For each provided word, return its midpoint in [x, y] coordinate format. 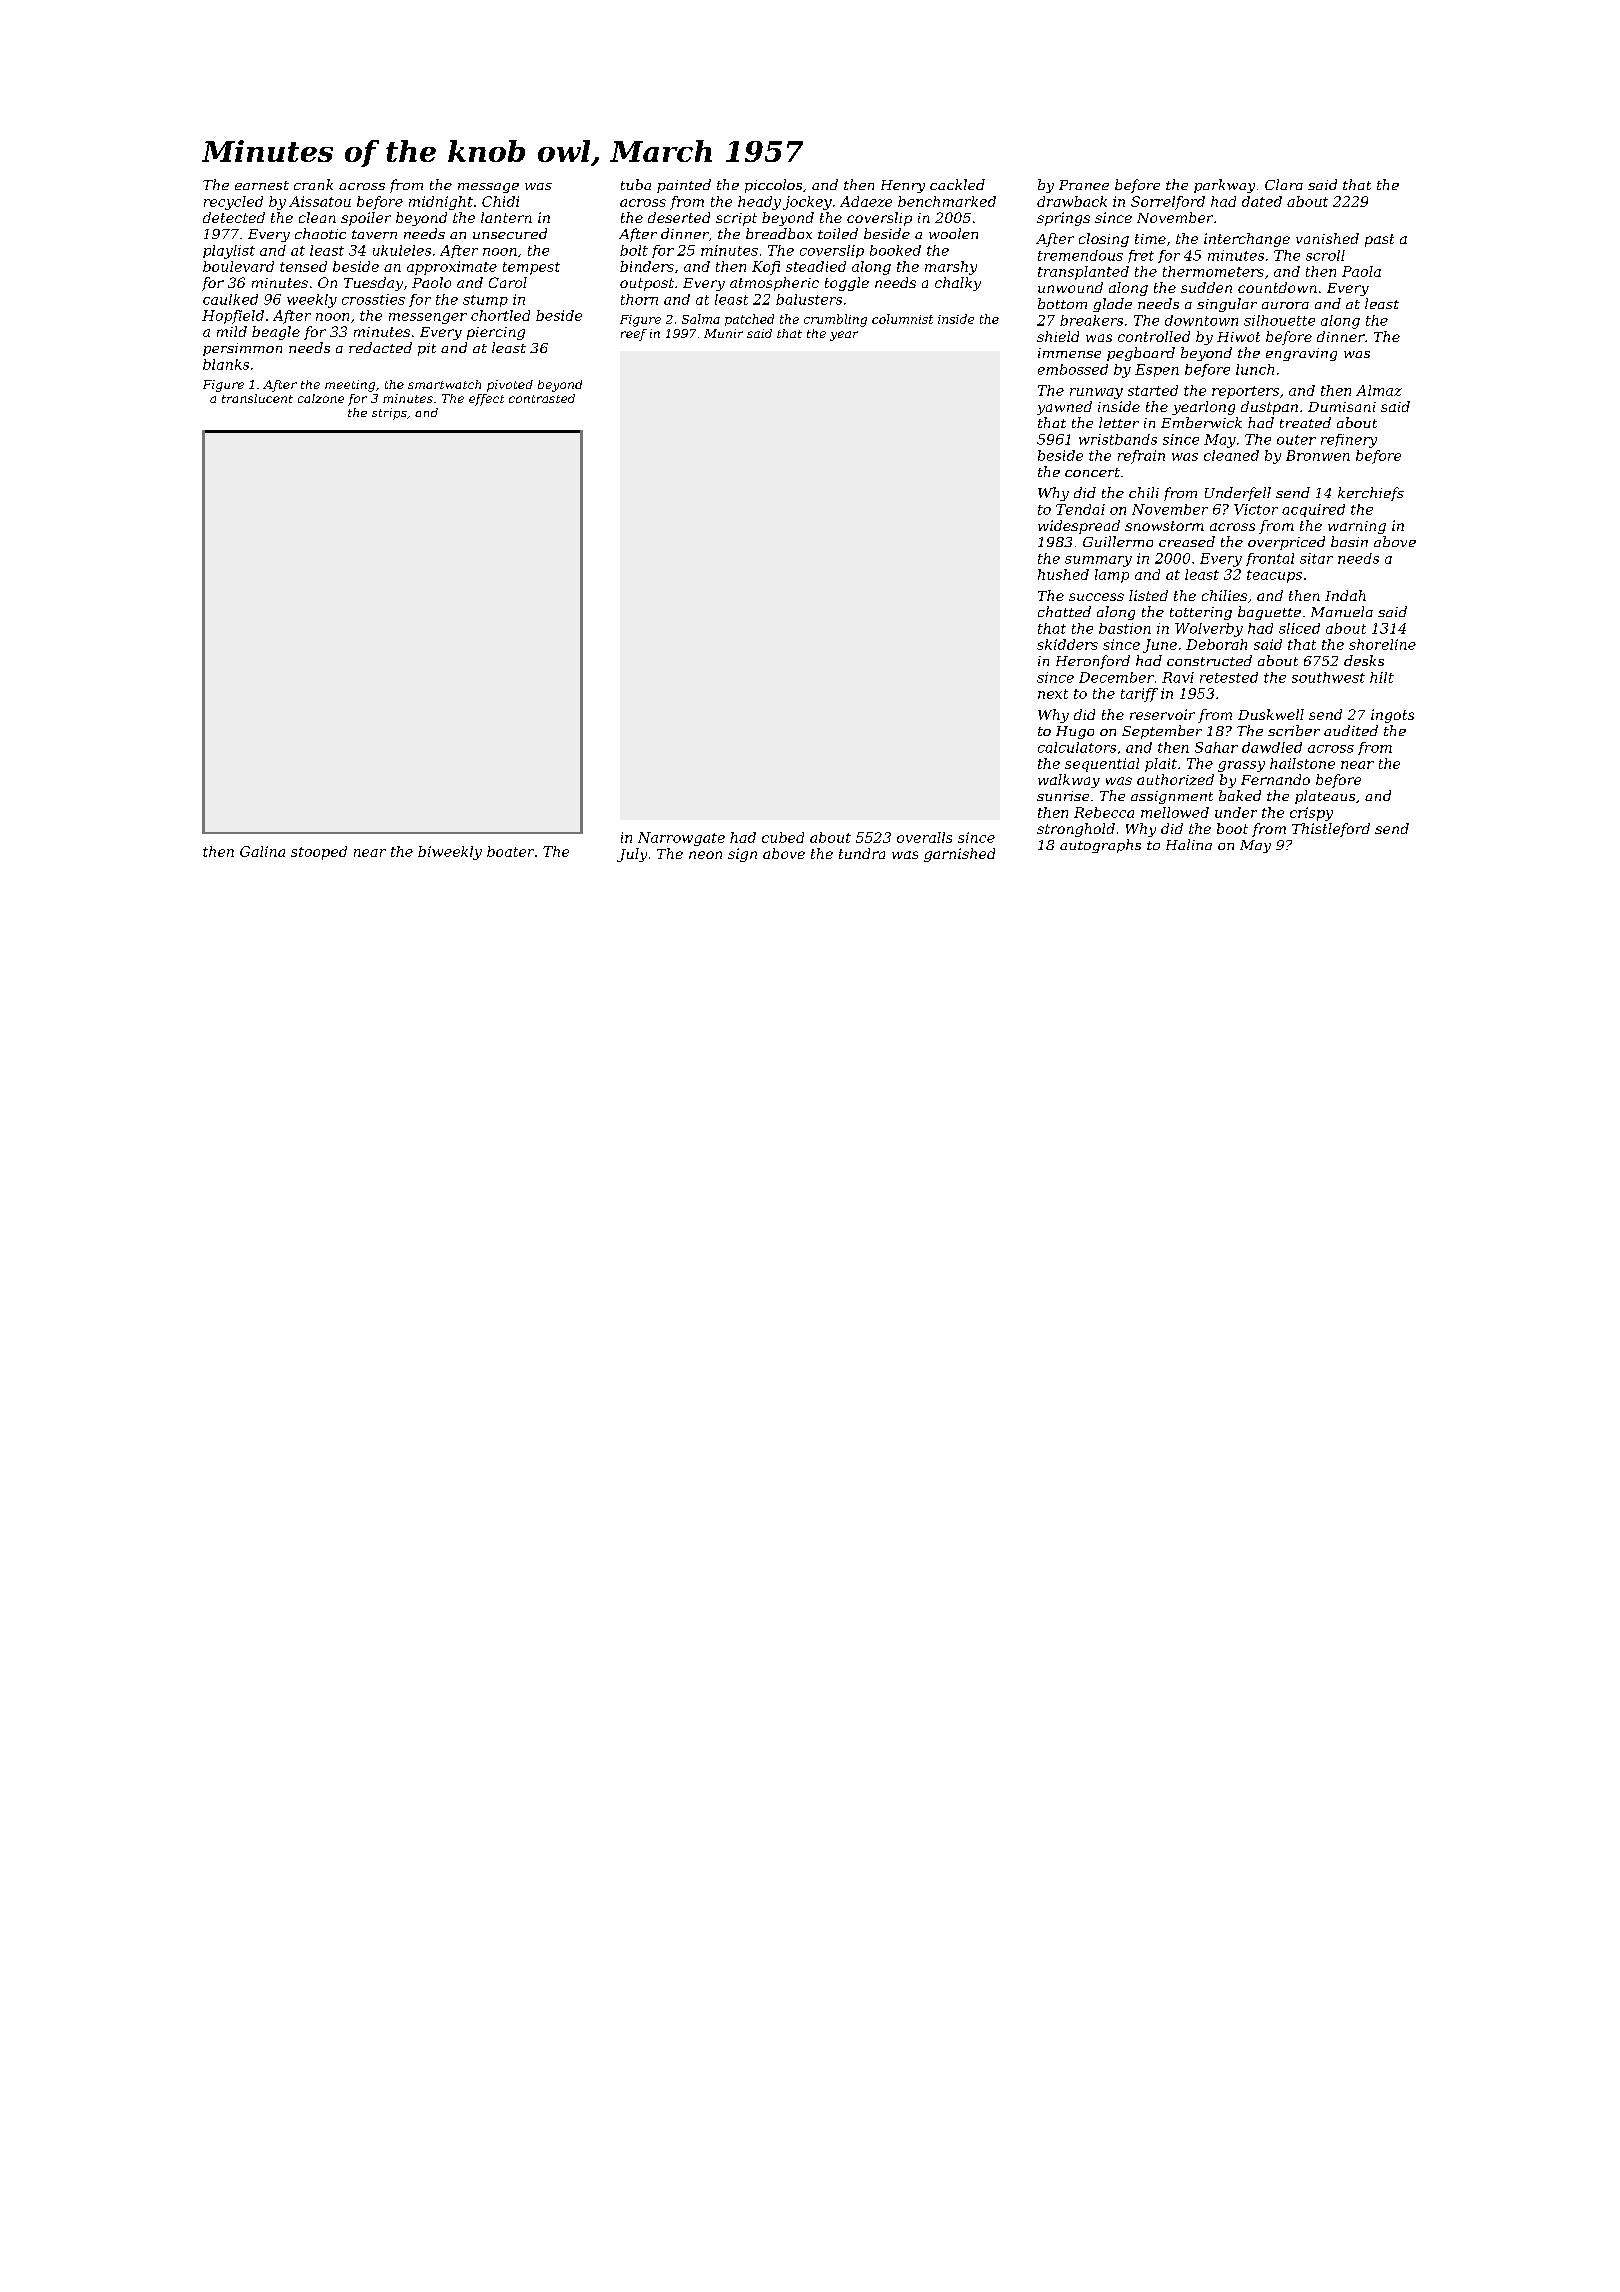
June [1160, 646]
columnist [902, 319]
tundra [862, 853]
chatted [1064, 611]
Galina [262, 851]
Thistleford [1331, 830]
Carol [508, 282]
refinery [1349, 441]
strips [389, 414]
